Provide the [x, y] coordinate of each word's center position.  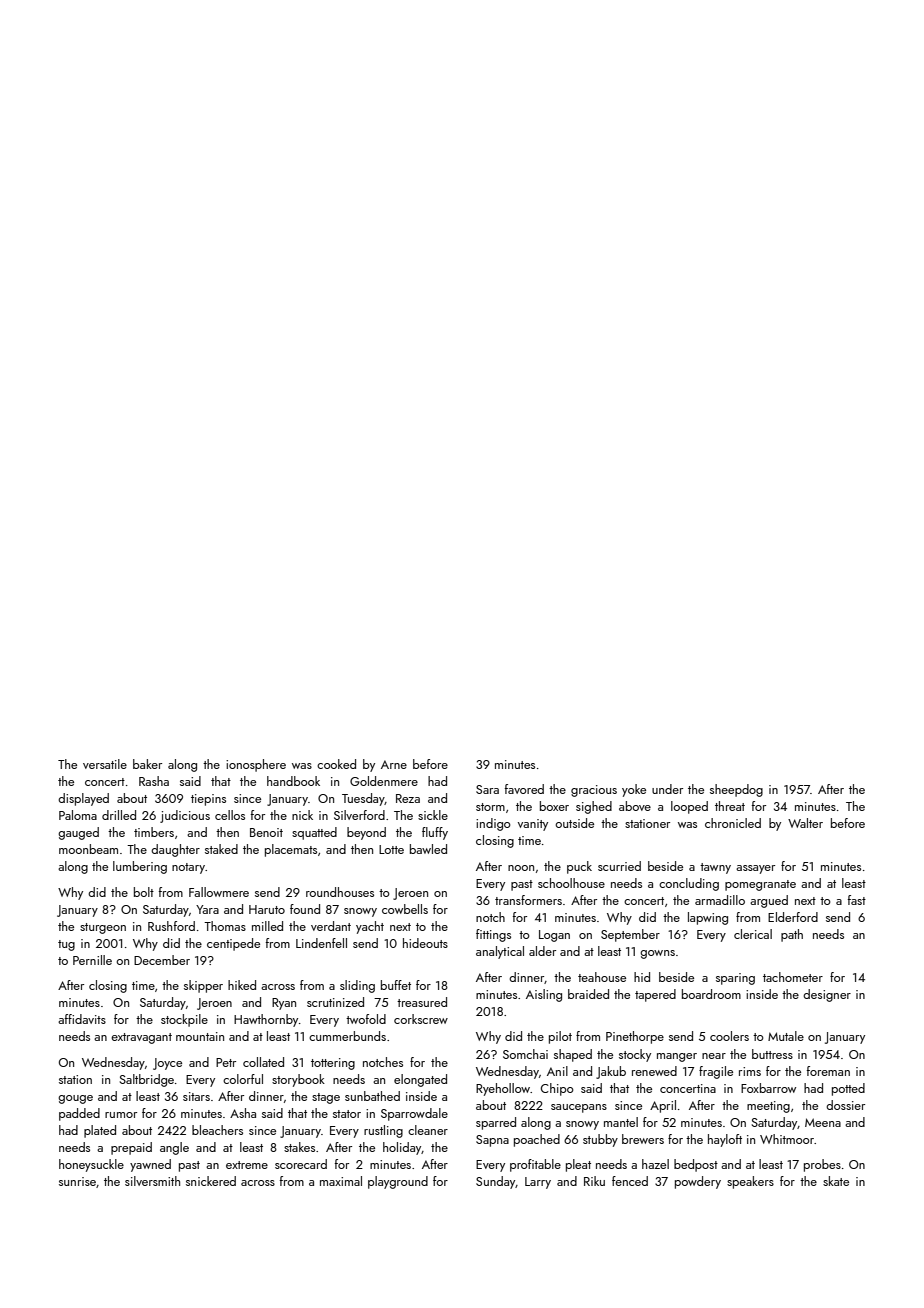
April [663, 1106]
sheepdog [736, 790]
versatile [105, 764]
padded [79, 1114]
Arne [394, 764]
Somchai [525, 1054]
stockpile [184, 1020]
